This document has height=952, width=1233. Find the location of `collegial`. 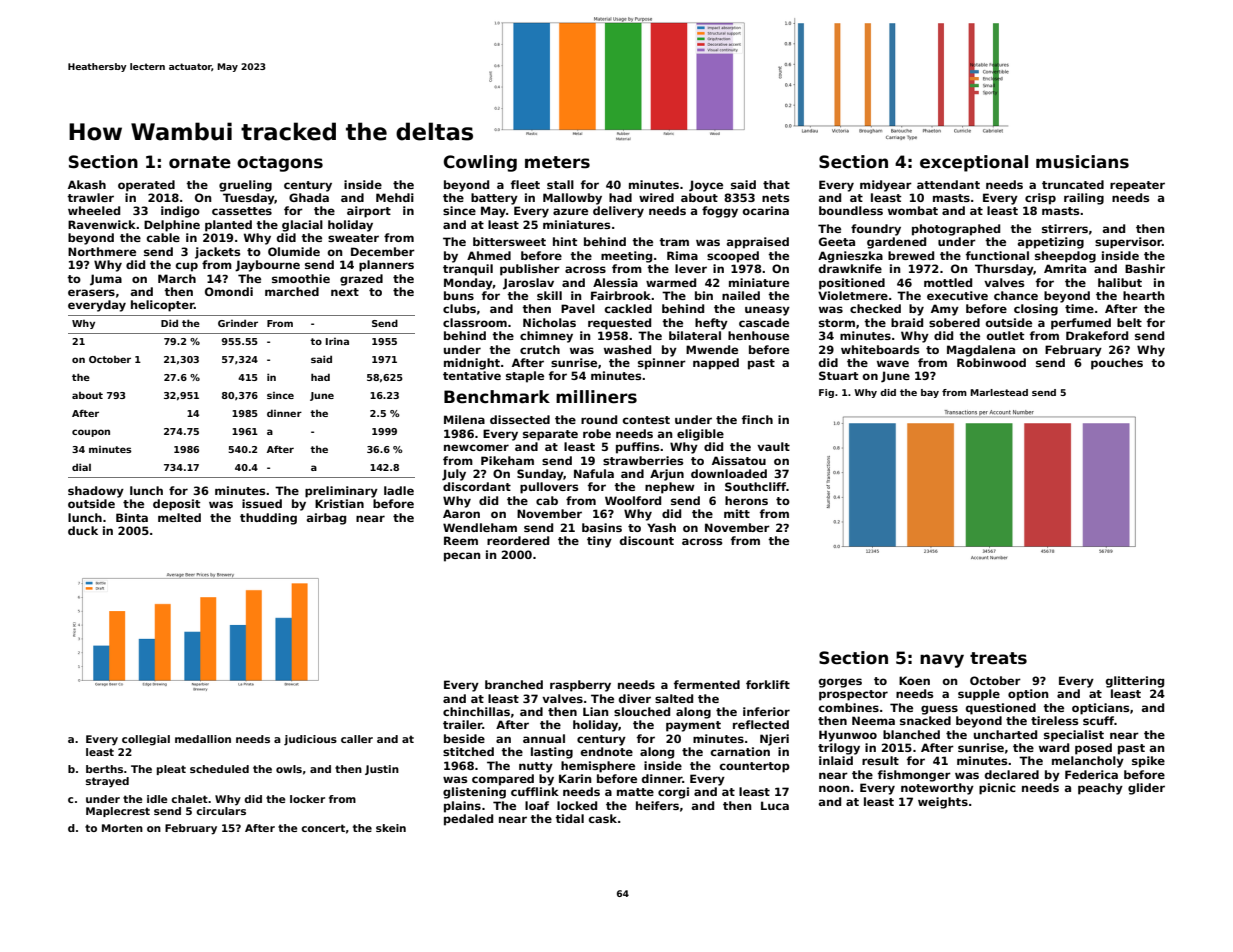

collegial is located at coordinates (146, 740).
